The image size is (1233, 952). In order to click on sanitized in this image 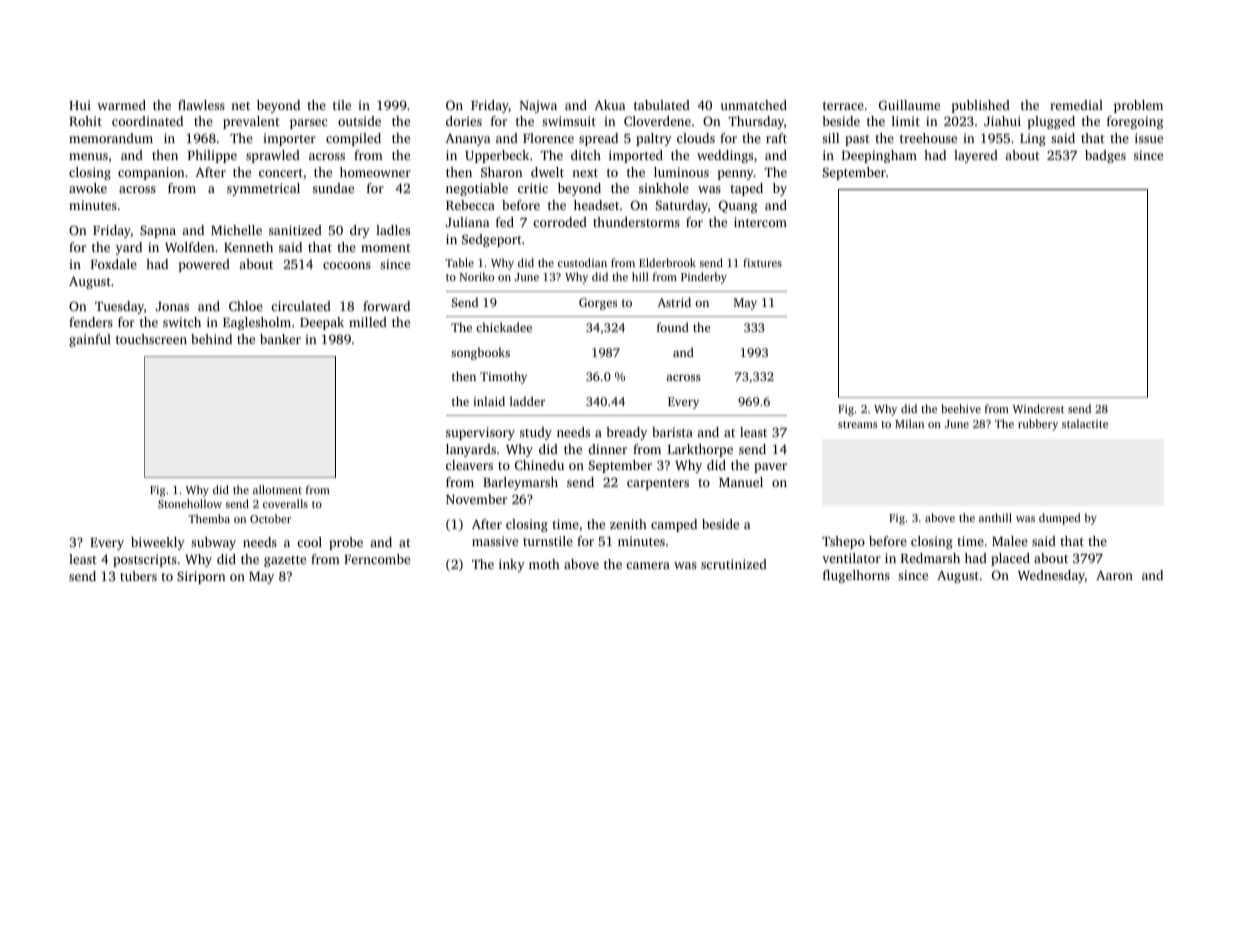, I will do `click(295, 230)`.
